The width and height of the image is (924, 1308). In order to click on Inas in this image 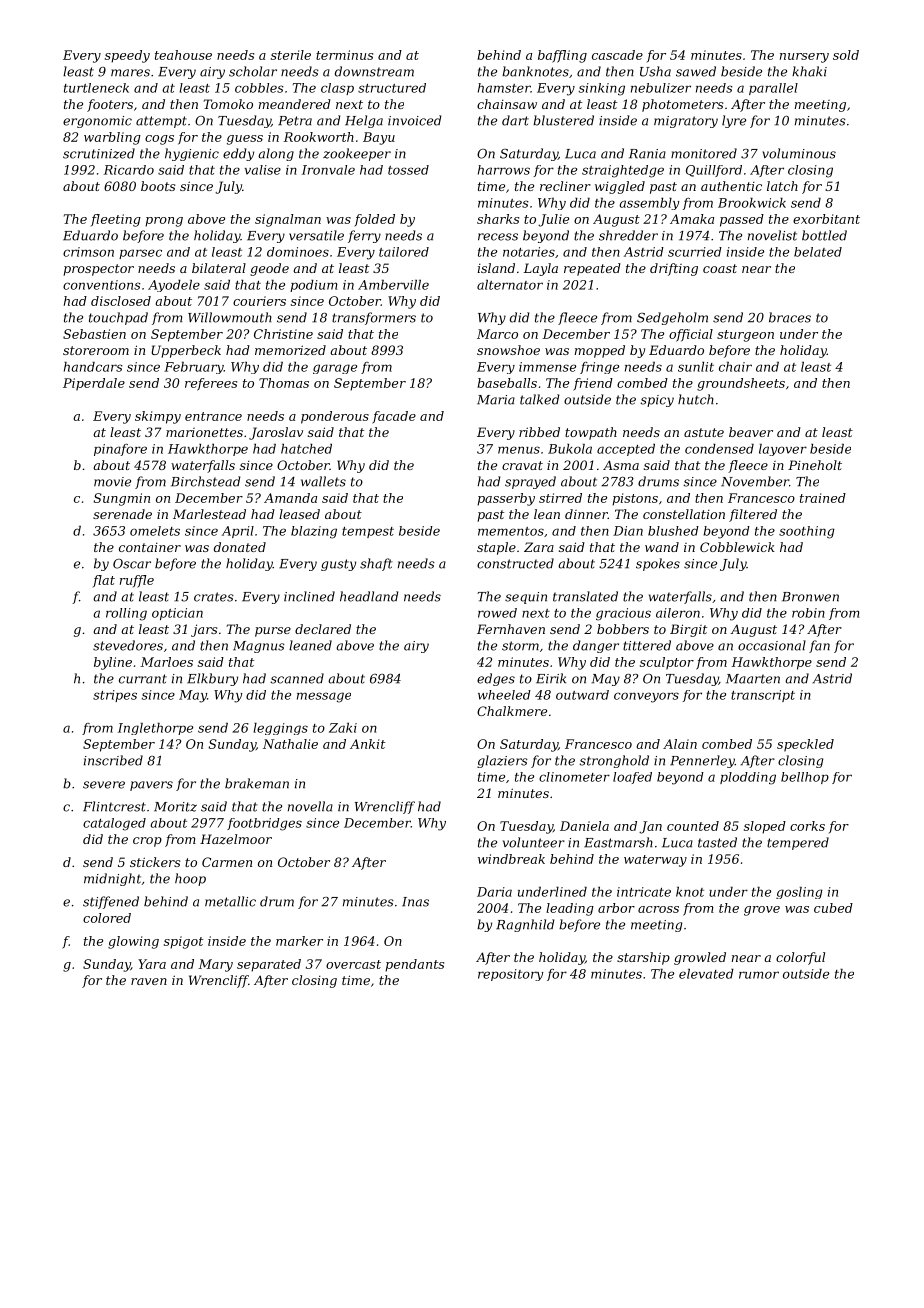, I will do `click(415, 902)`.
